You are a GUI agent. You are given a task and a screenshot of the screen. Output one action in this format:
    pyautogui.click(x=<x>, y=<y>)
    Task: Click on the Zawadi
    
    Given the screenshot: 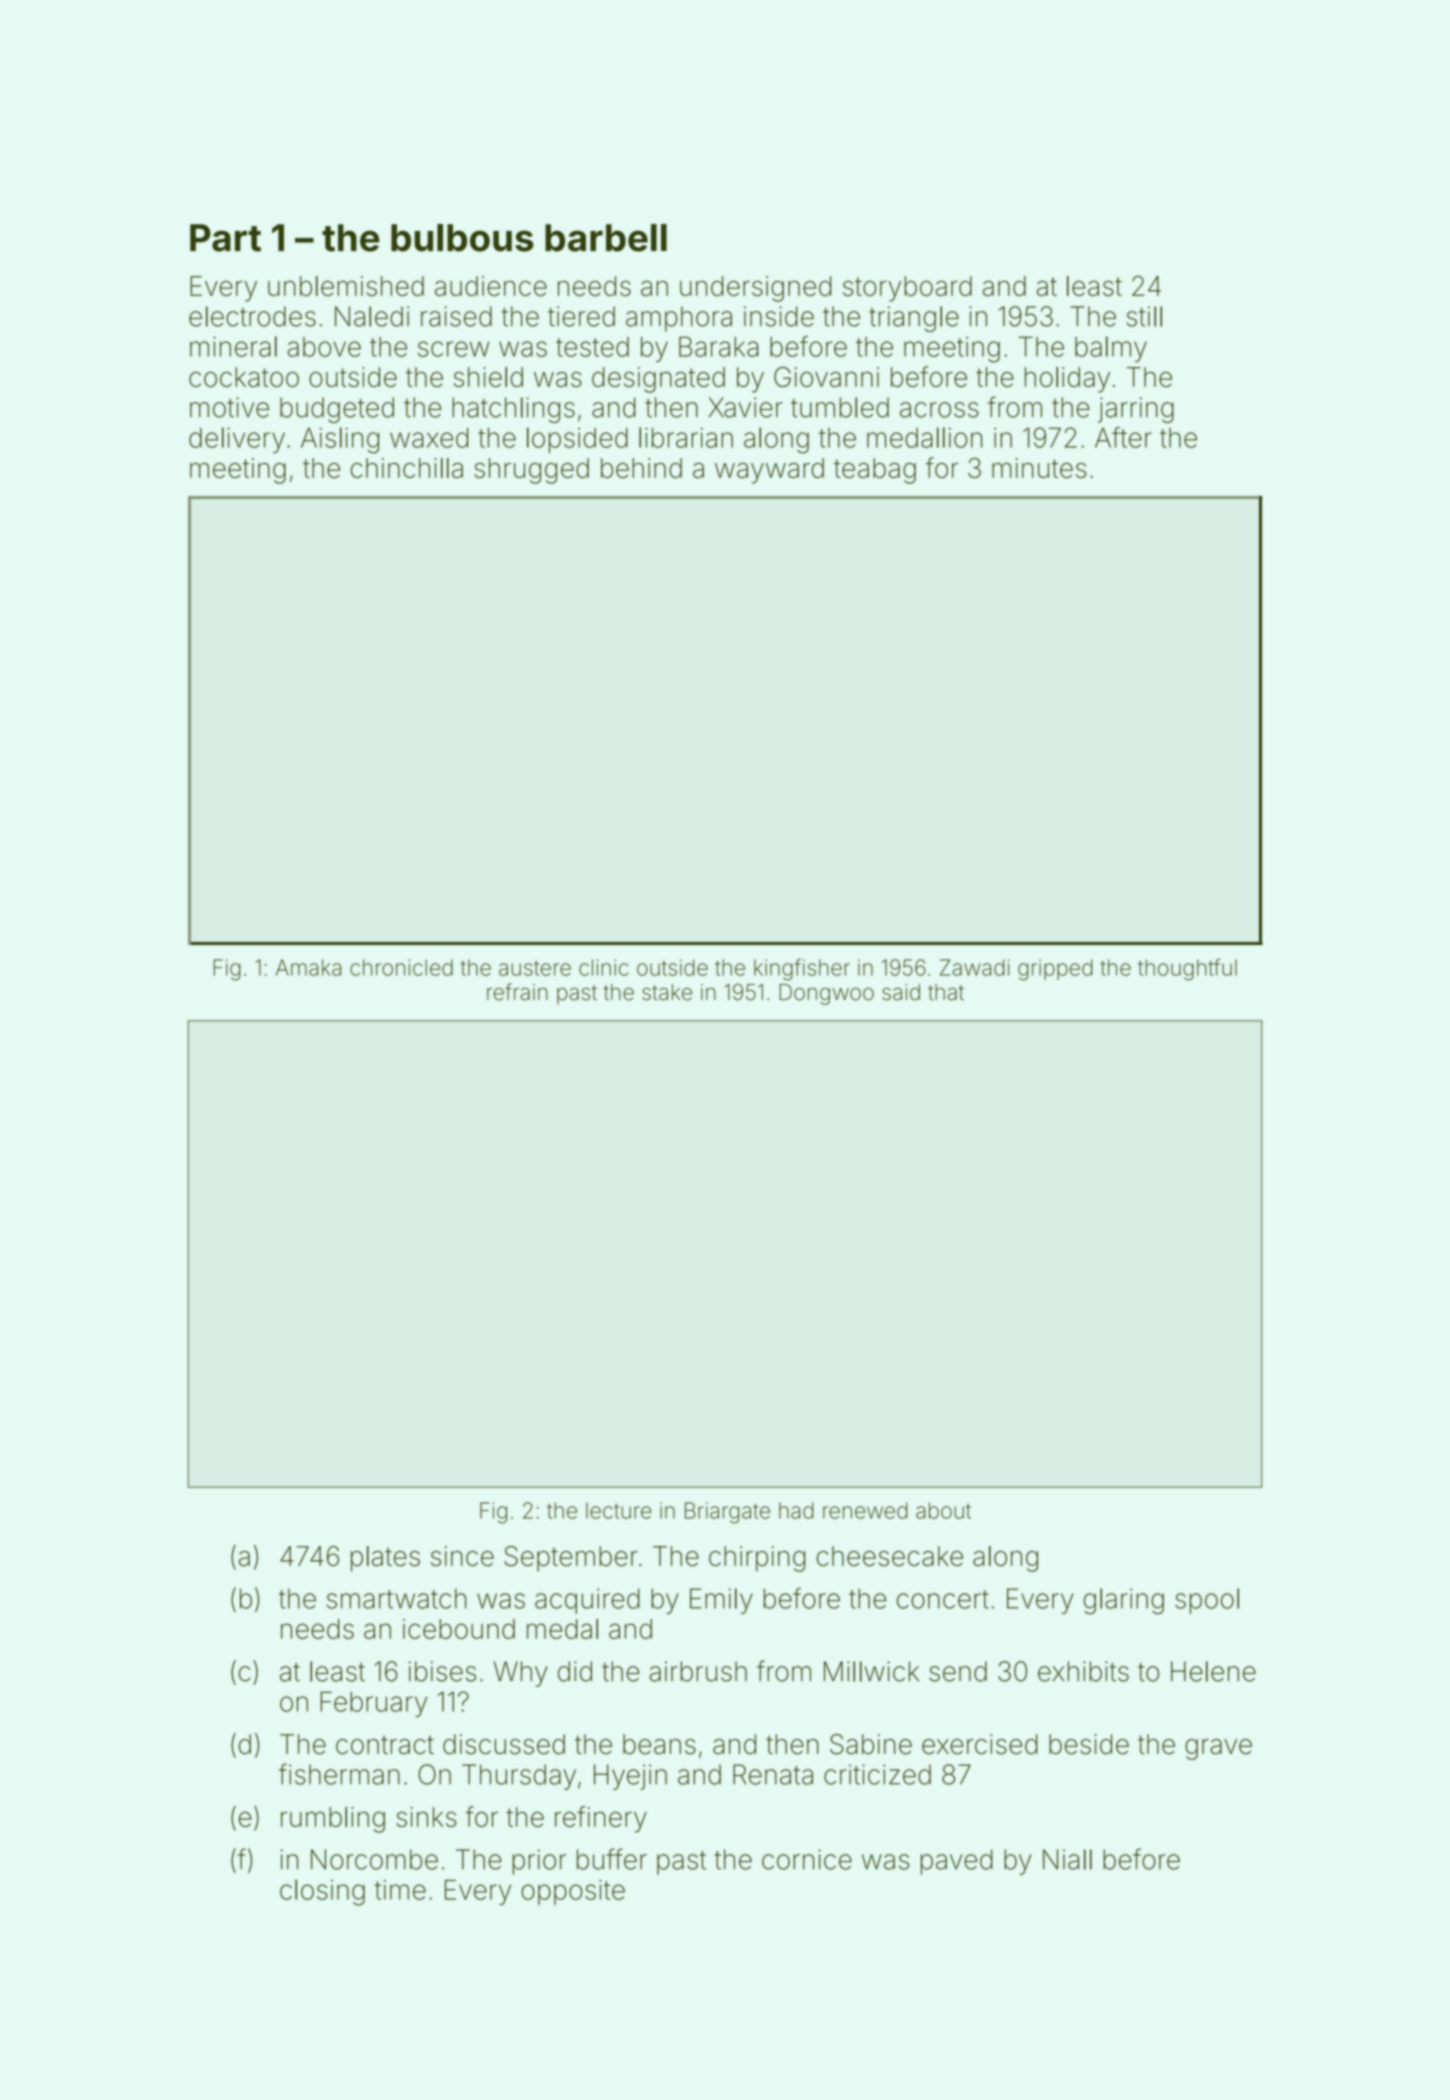 What is the action you would take?
    pyautogui.click(x=975, y=967)
